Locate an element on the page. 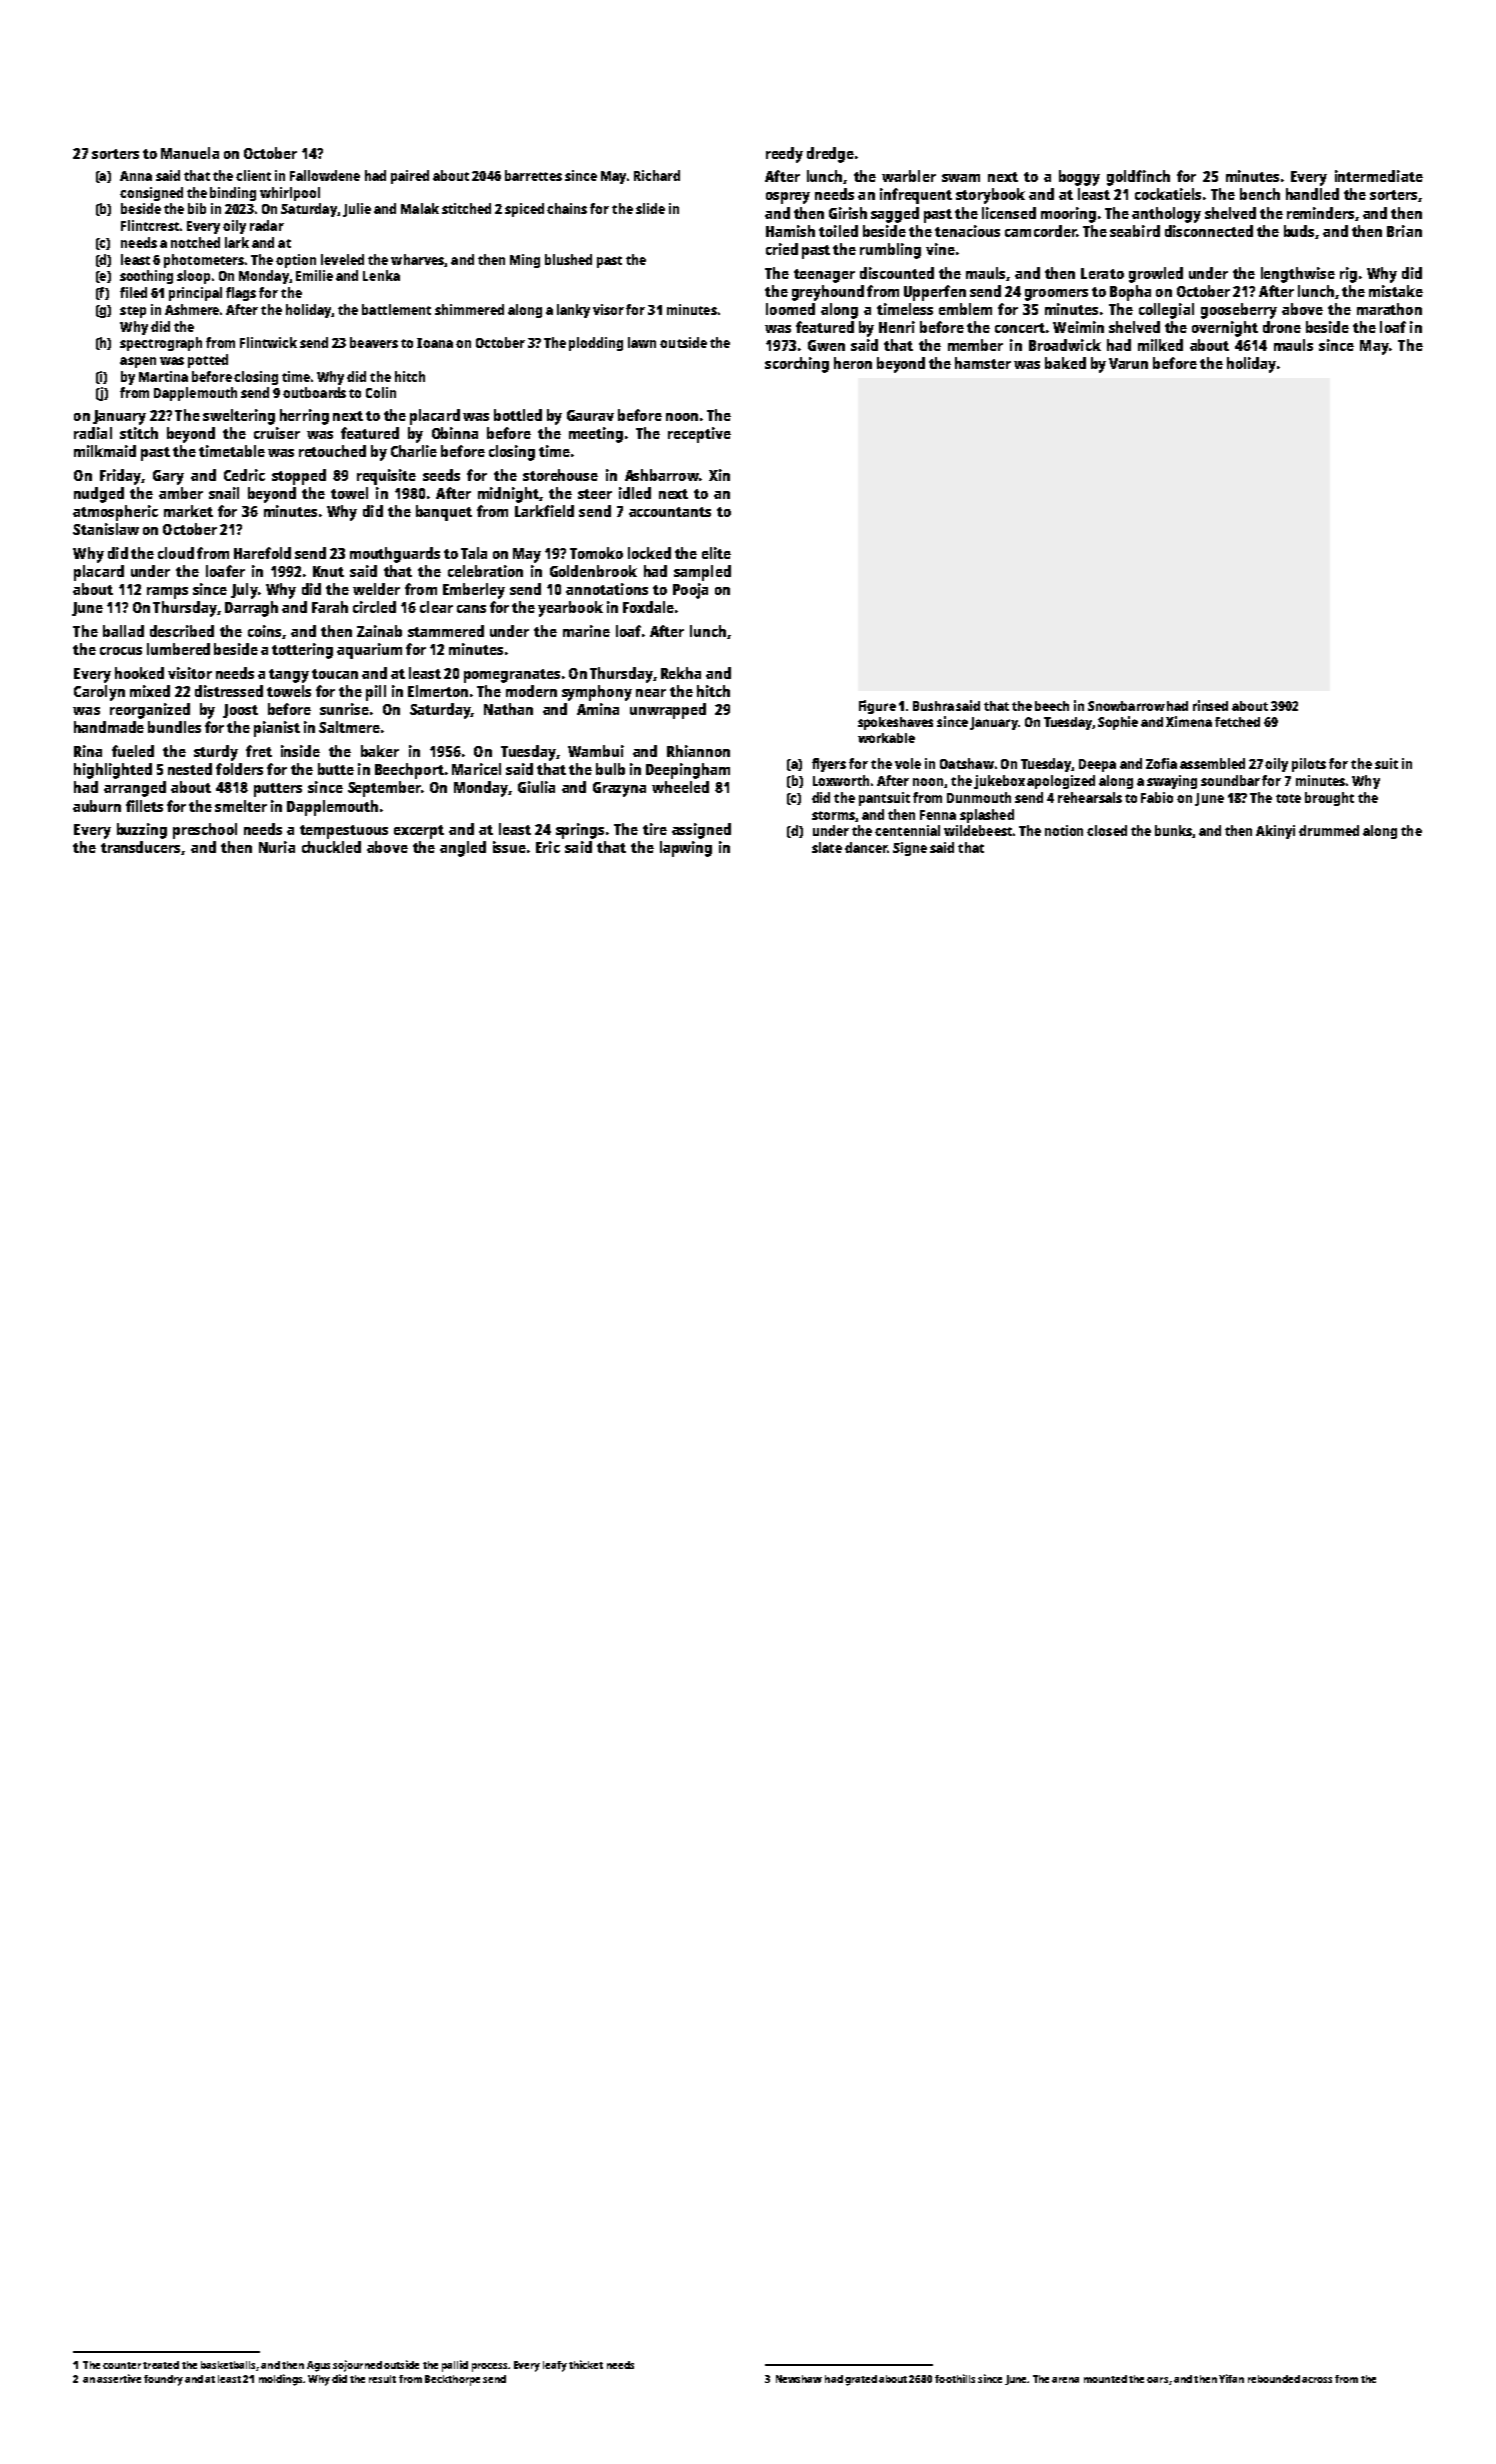  moldings is located at coordinates (280, 2380).
